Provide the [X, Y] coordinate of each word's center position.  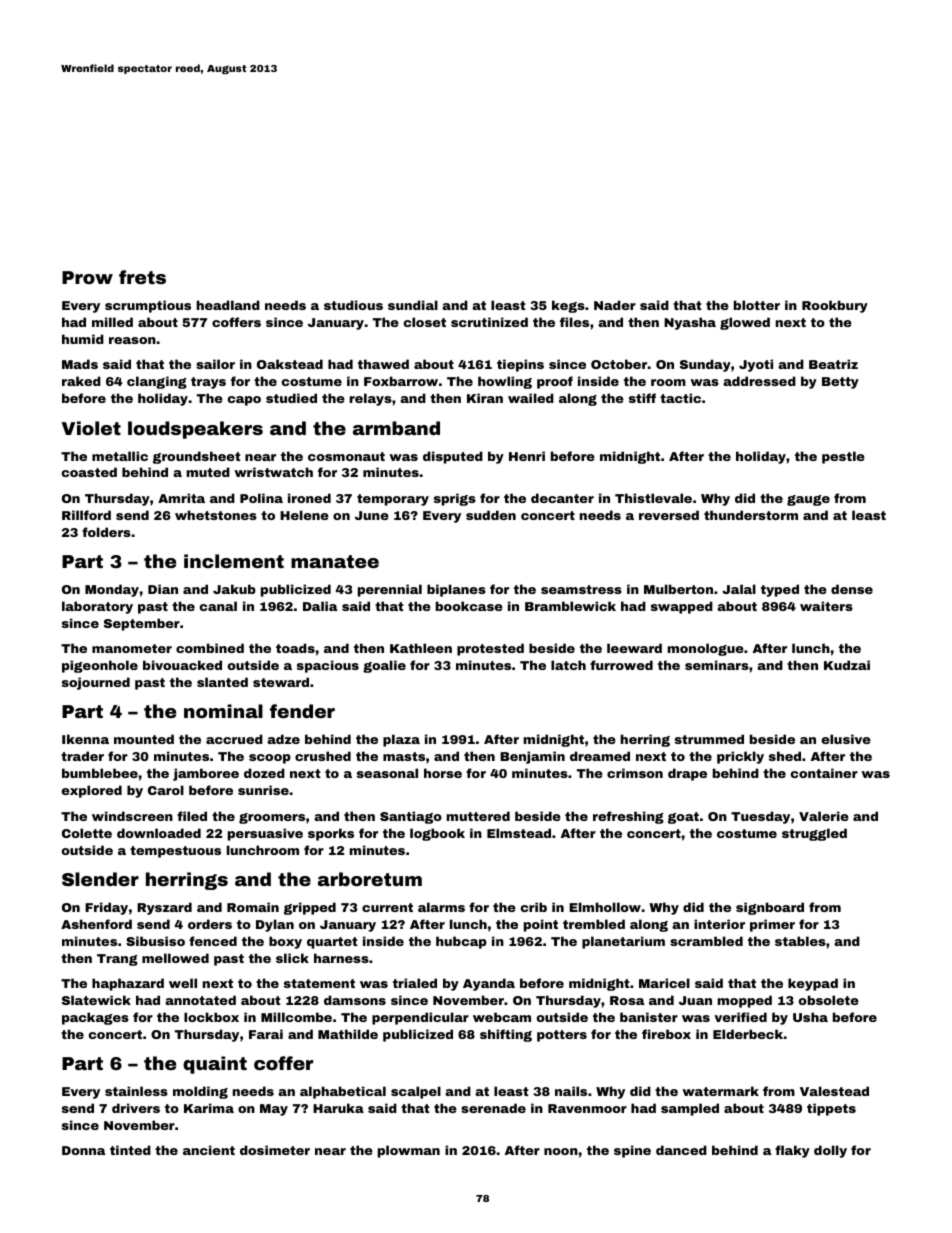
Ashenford [96, 924]
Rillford [86, 515]
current [387, 907]
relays [371, 399]
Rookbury [835, 306]
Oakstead [290, 364]
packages [95, 1018]
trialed [415, 983]
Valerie [824, 816]
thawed [383, 364]
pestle [843, 457]
